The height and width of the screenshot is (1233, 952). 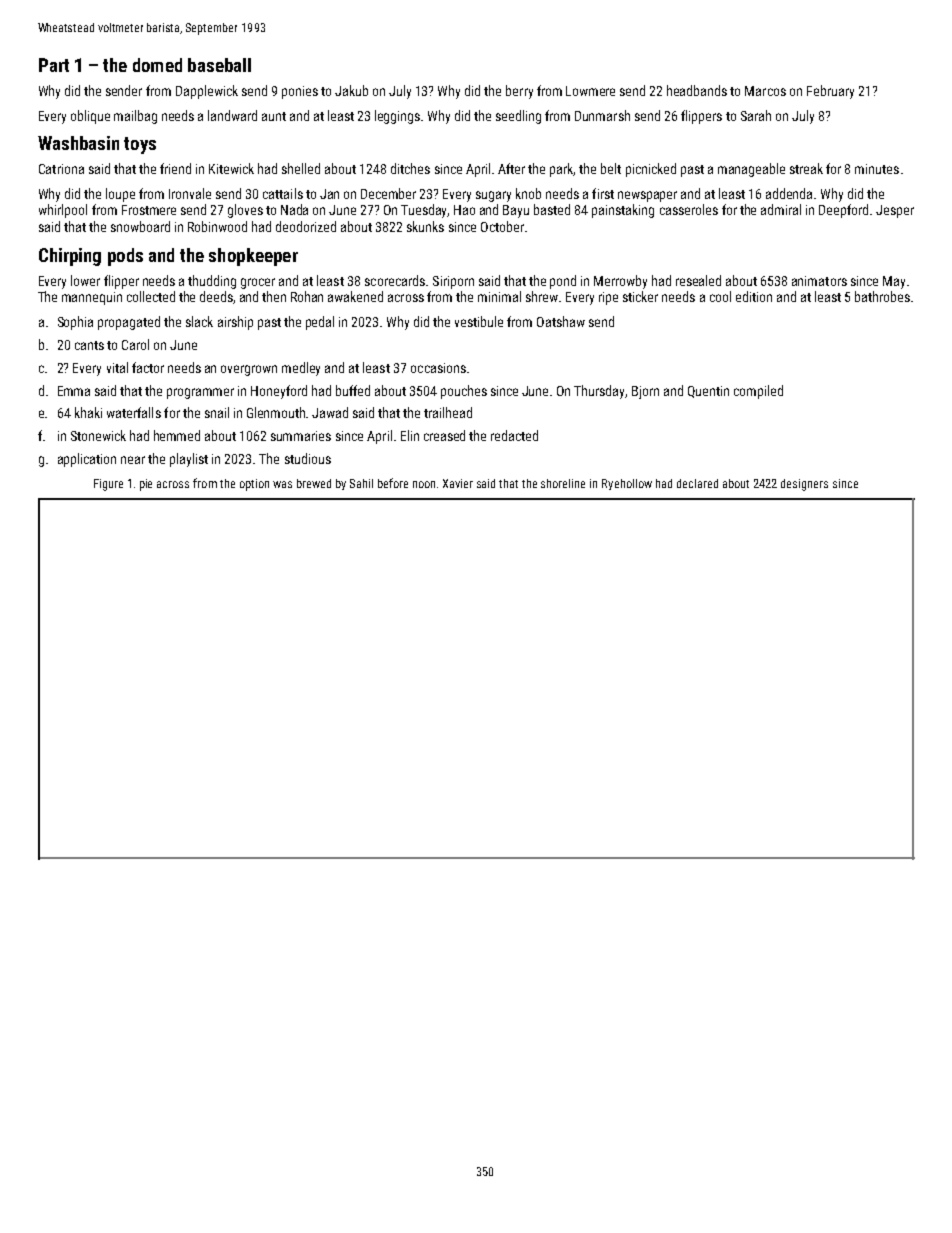 I want to click on vital, so click(x=117, y=367).
